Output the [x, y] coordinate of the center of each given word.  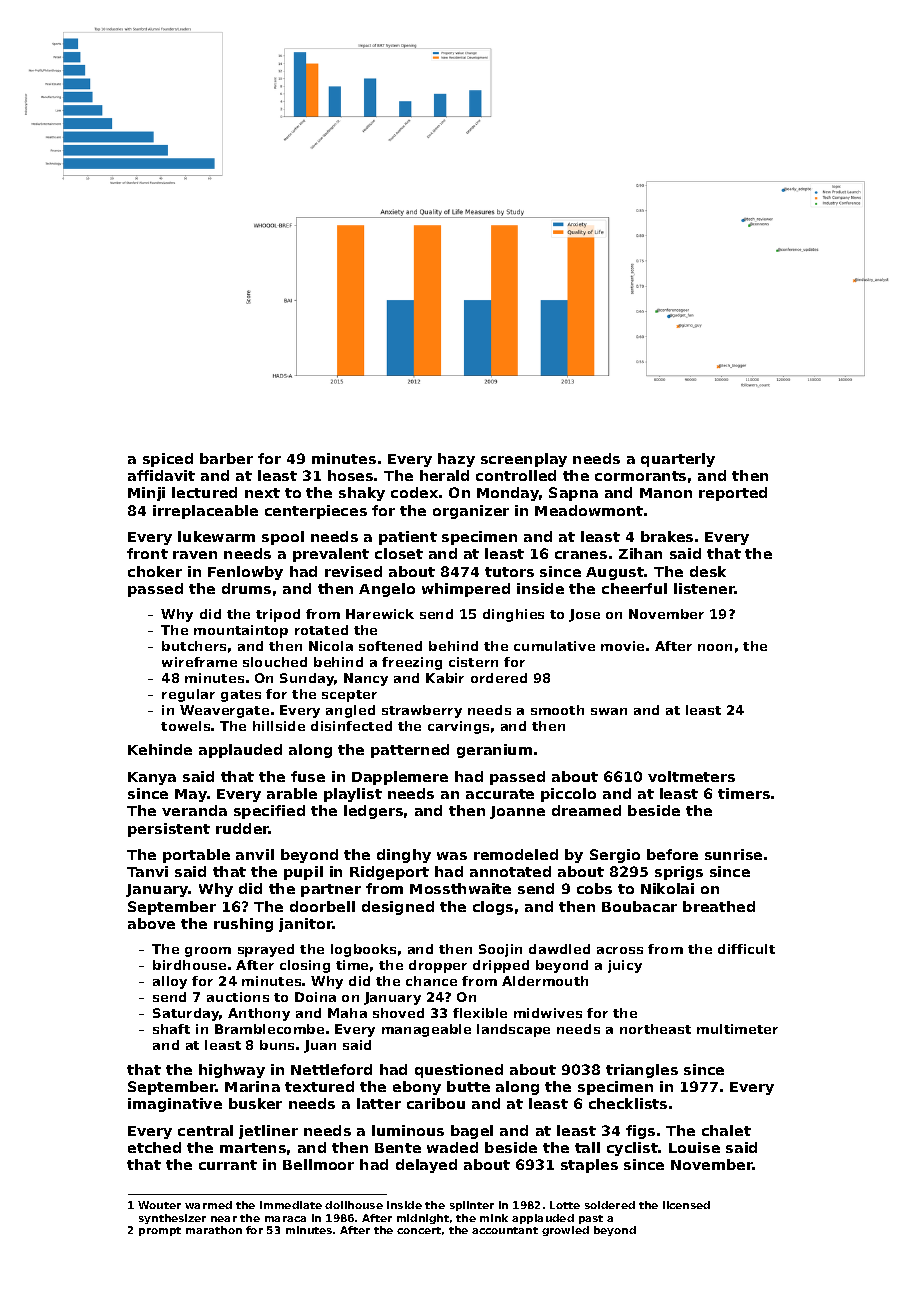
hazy [456, 460]
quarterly [678, 460]
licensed [686, 1205]
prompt [160, 1231]
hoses [350, 475]
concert [419, 1230]
